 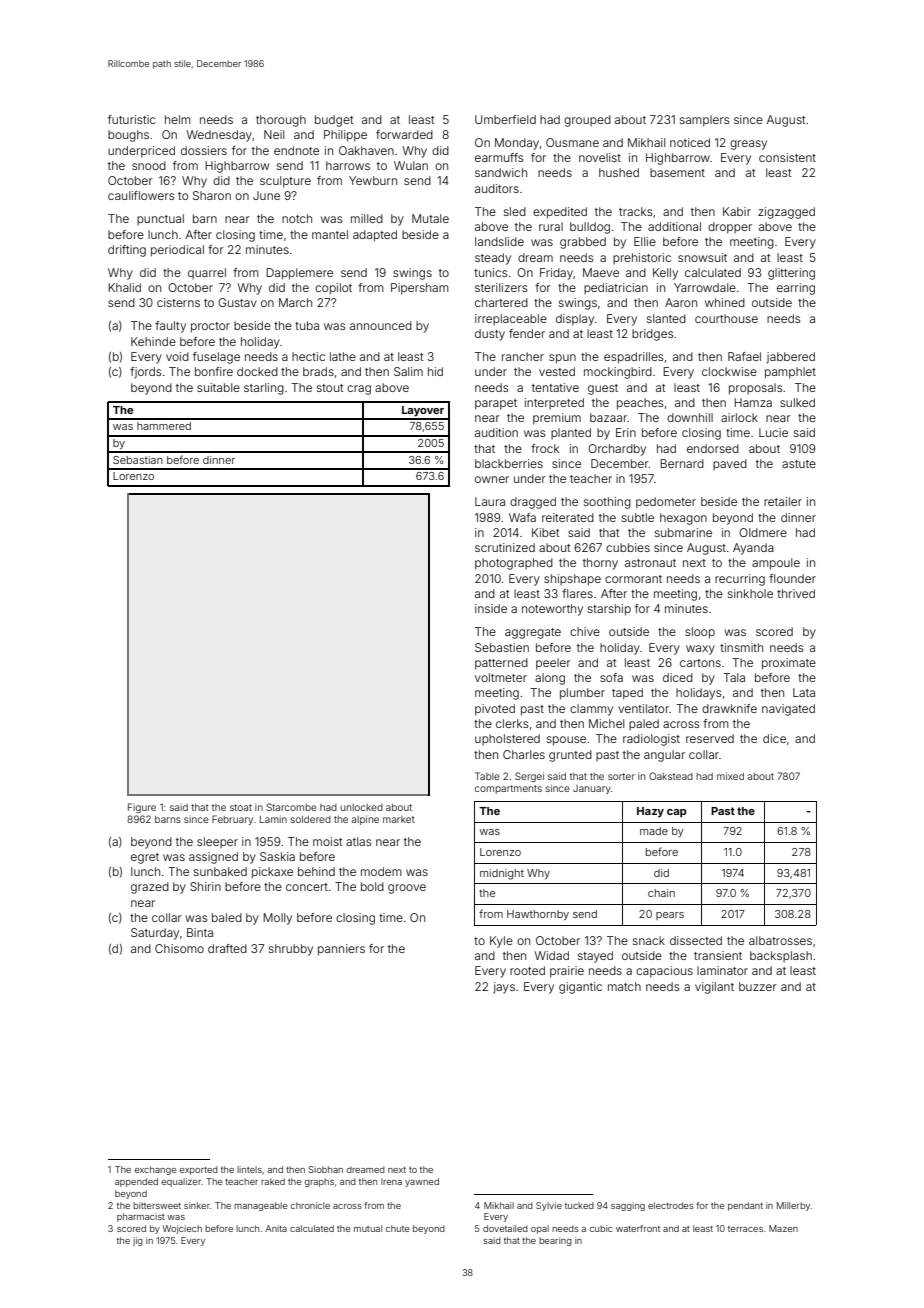 I want to click on voltmeter, so click(x=501, y=677).
